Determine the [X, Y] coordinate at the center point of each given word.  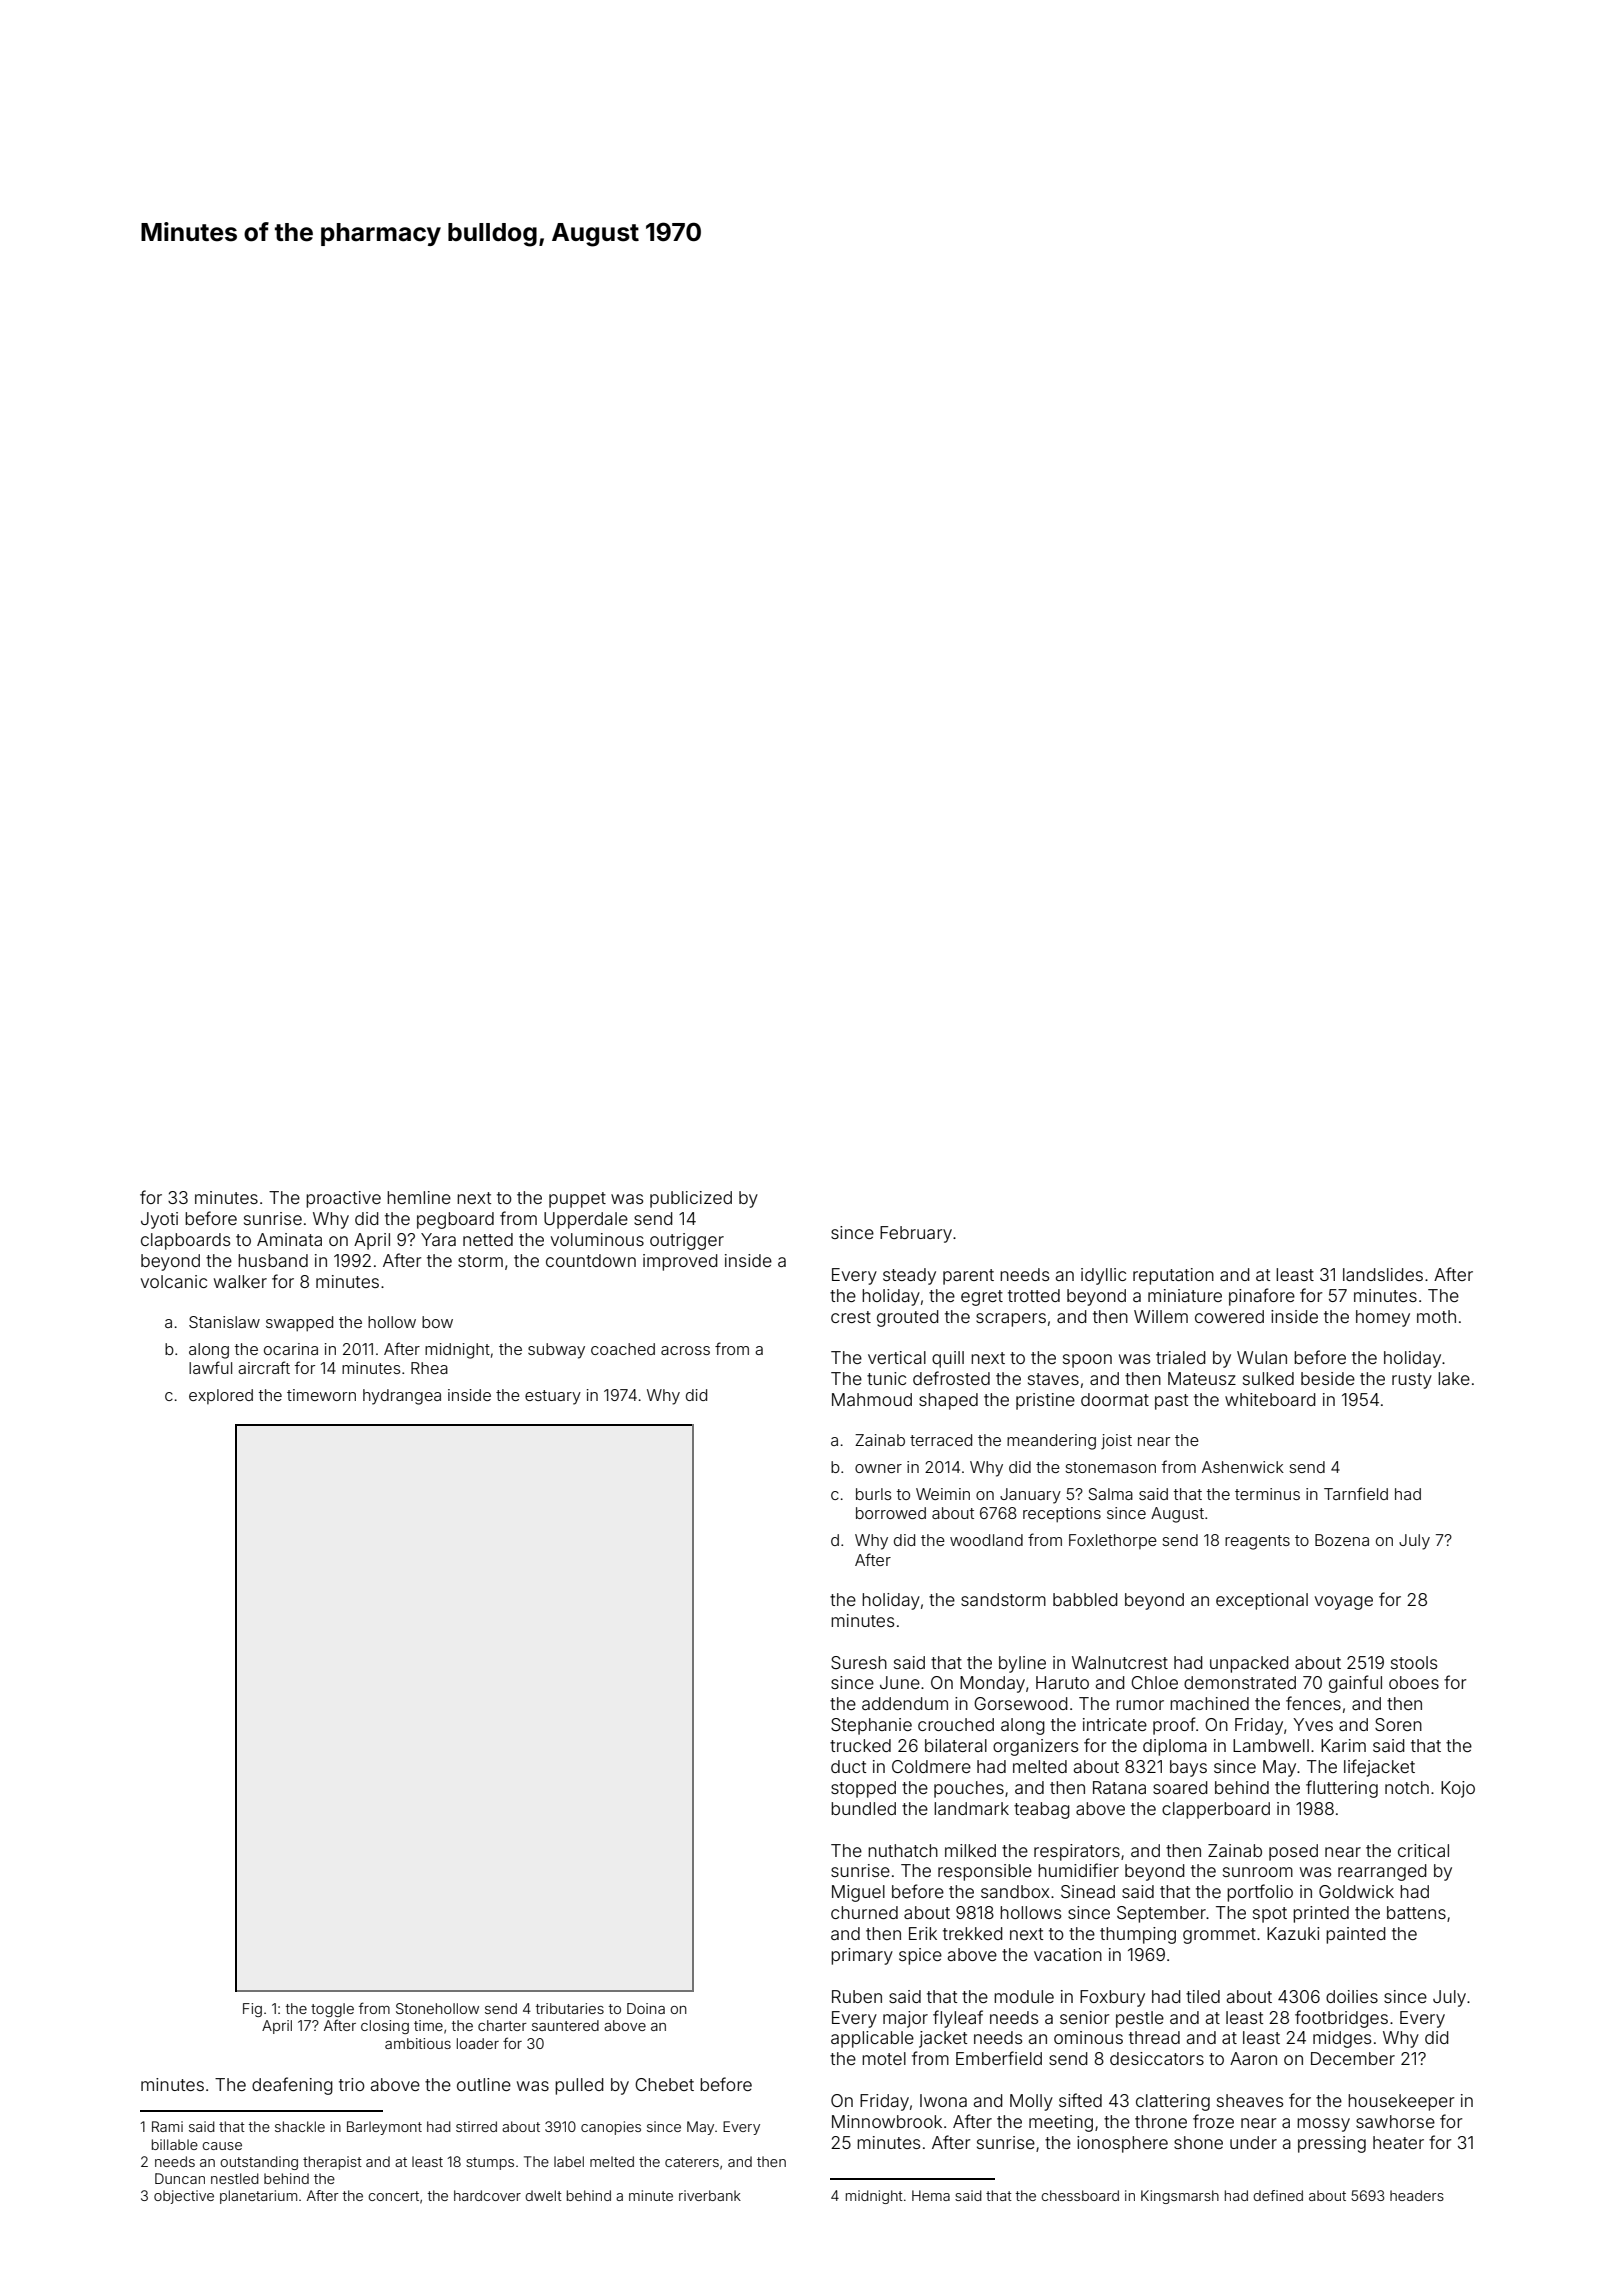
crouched [956, 1724]
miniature [1185, 1295]
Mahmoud [872, 1399]
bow [437, 1322]
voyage [1344, 1603]
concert [393, 2196]
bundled [863, 1808]
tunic [886, 1378]
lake [1454, 1378]
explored [221, 1396]
